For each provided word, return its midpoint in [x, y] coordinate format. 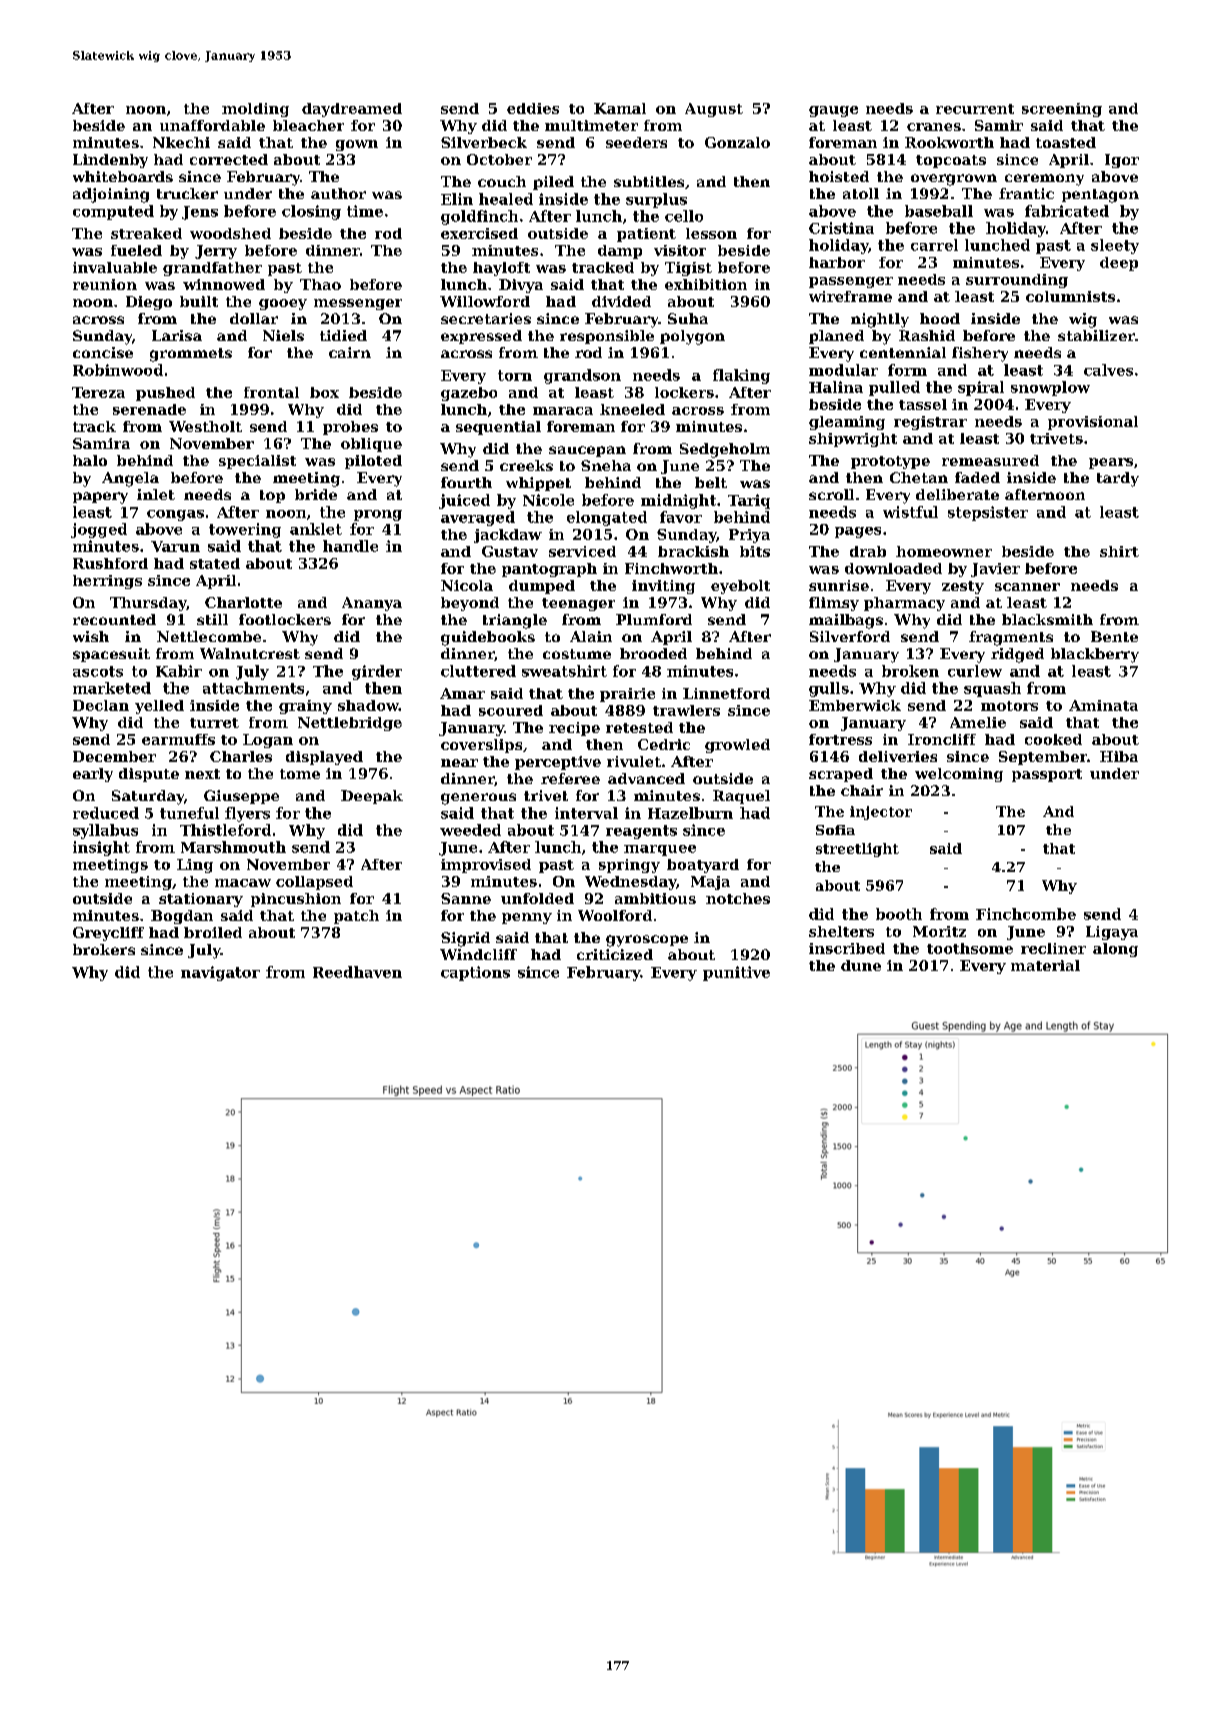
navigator [220, 973]
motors [1009, 706]
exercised [479, 233]
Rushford [110, 563]
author [338, 193]
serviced [582, 551]
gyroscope [647, 941]
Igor [1122, 161]
